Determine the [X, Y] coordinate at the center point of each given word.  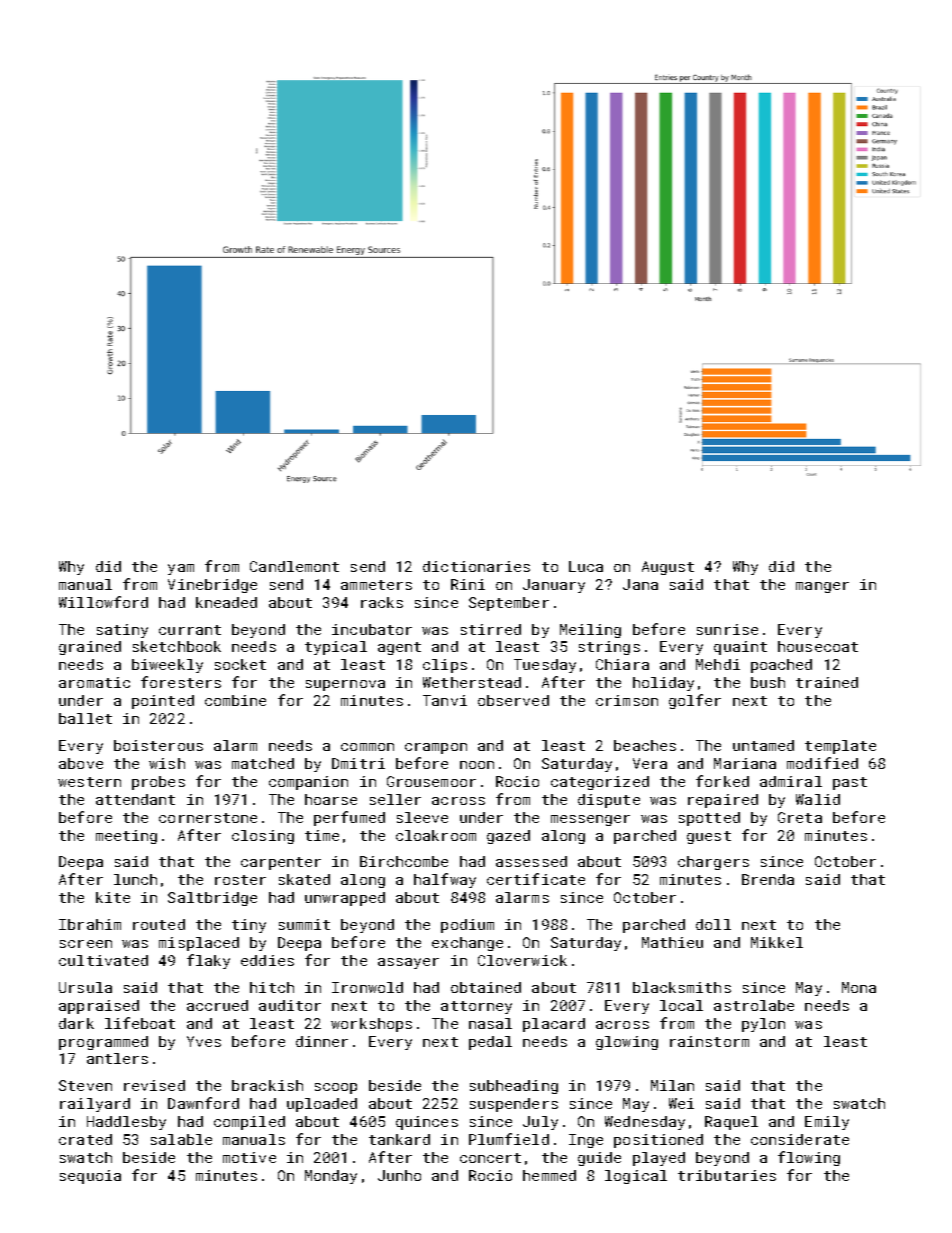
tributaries [727, 1175]
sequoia [90, 1177]
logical [636, 1177]
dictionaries [476, 566]
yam [181, 569]
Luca [586, 566]
